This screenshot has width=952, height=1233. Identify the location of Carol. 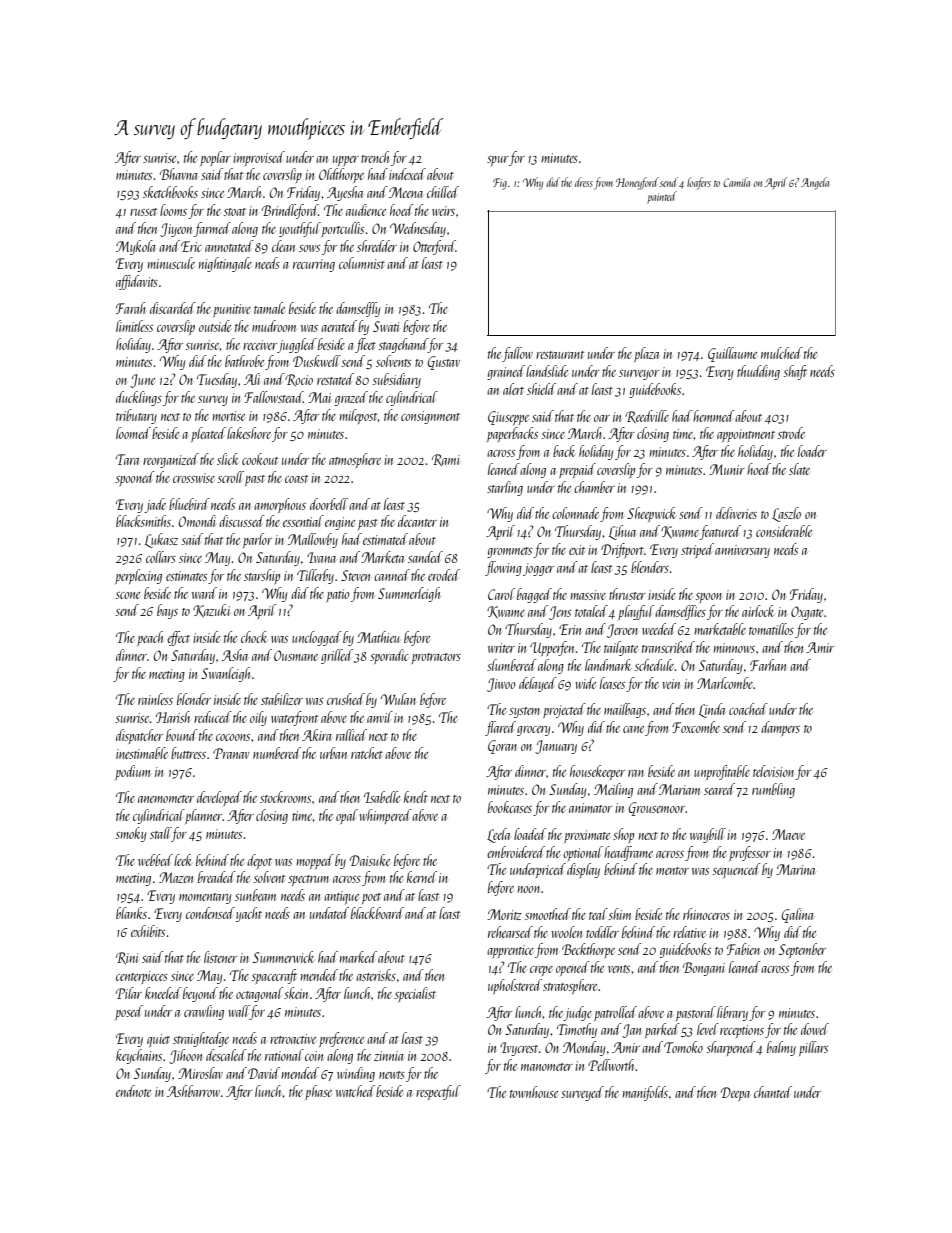
(501, 594).
